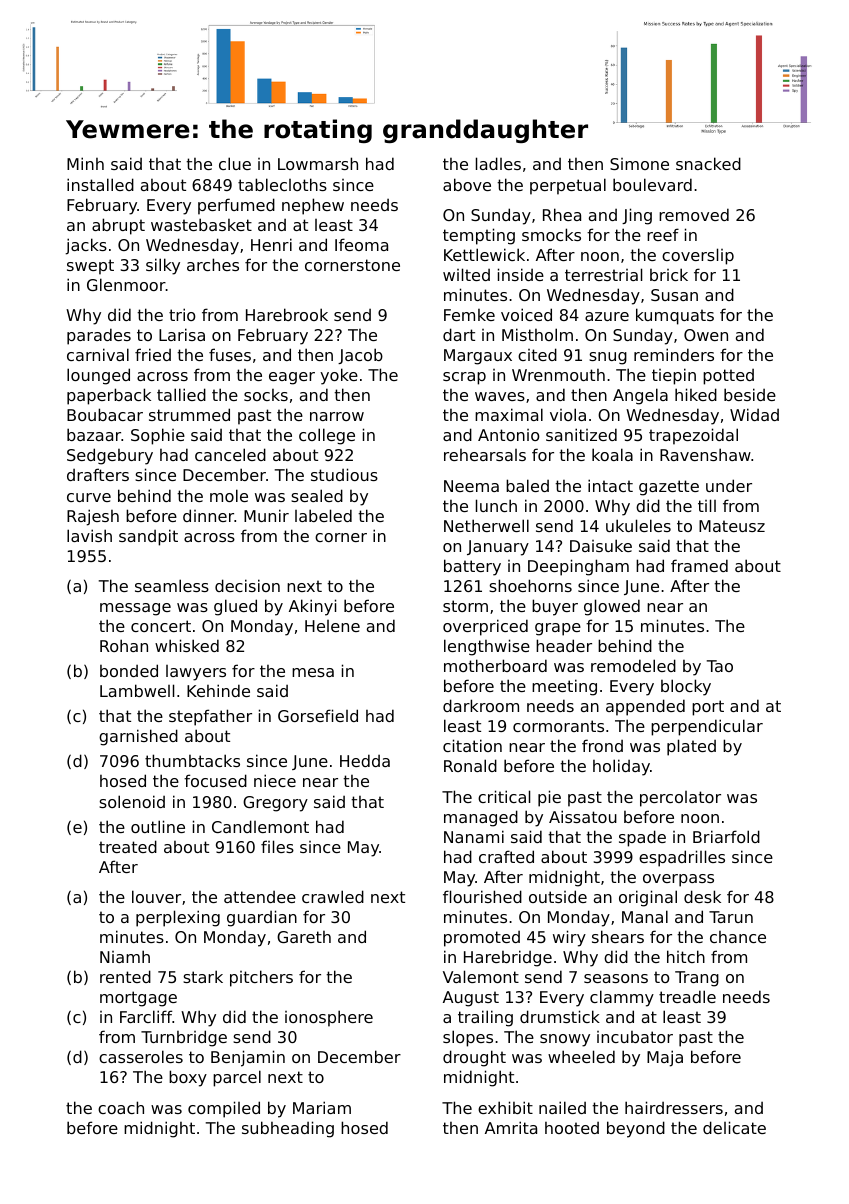 This page has height=1204, width=849. I want to click on abrupt, so click(118, 226).
